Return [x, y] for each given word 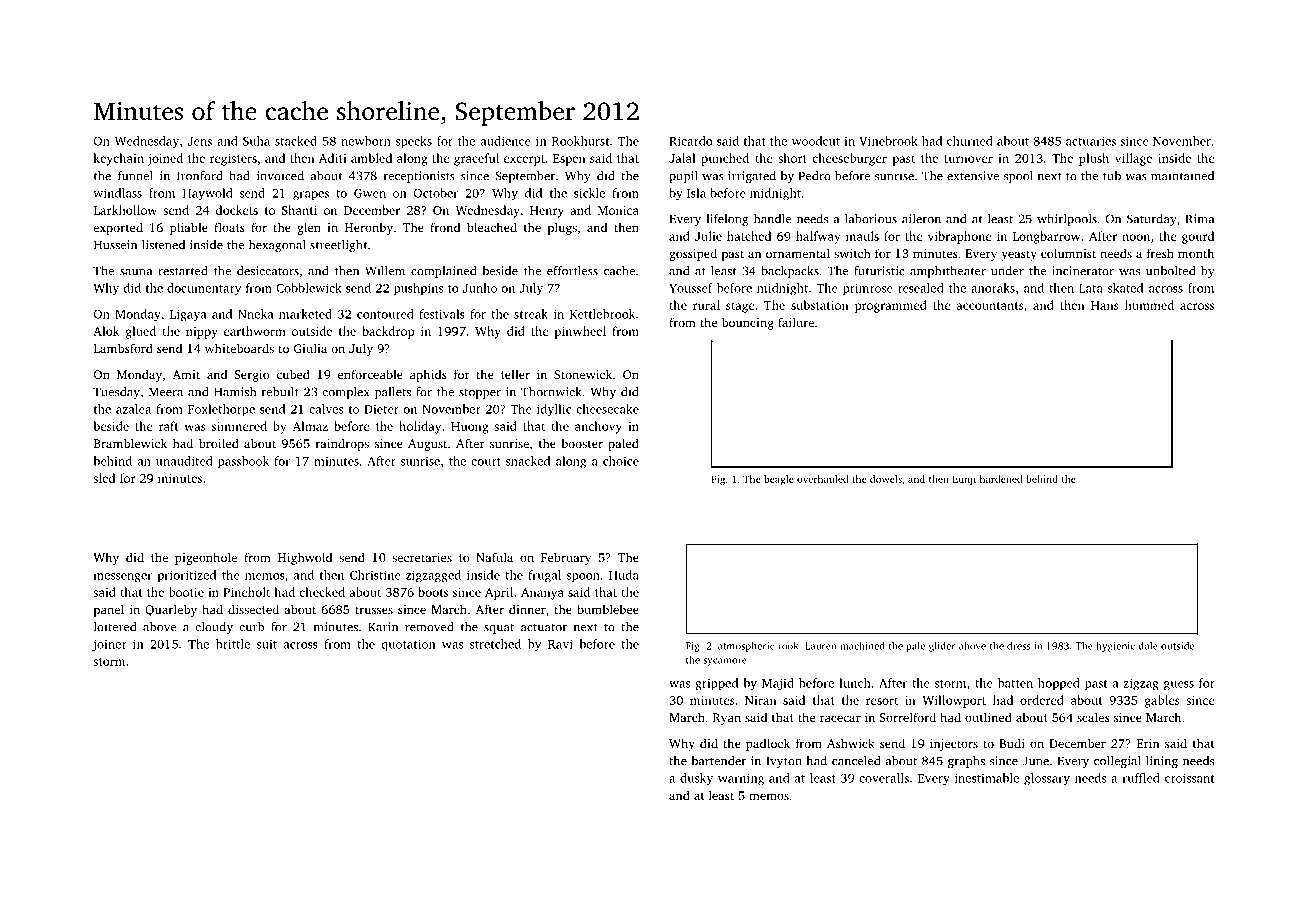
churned [970, 141]
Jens [200, 141]
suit [267, 644]
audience [506, 141]
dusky [696, 779]
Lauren [820, 646]
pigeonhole [206, 558]
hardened [1001, 479]
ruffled [1141, 778]
